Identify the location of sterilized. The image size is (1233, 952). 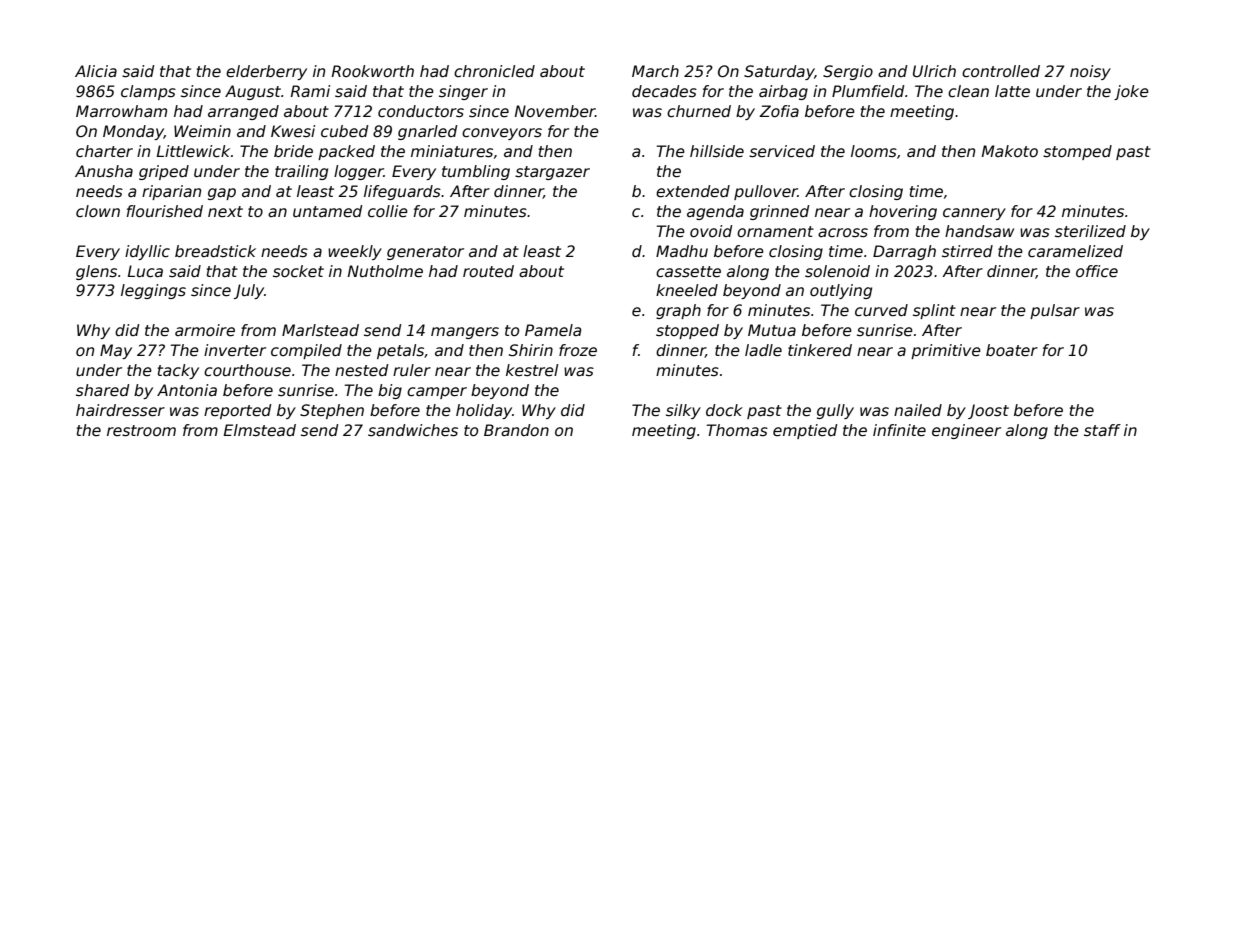
(1090, 231).
